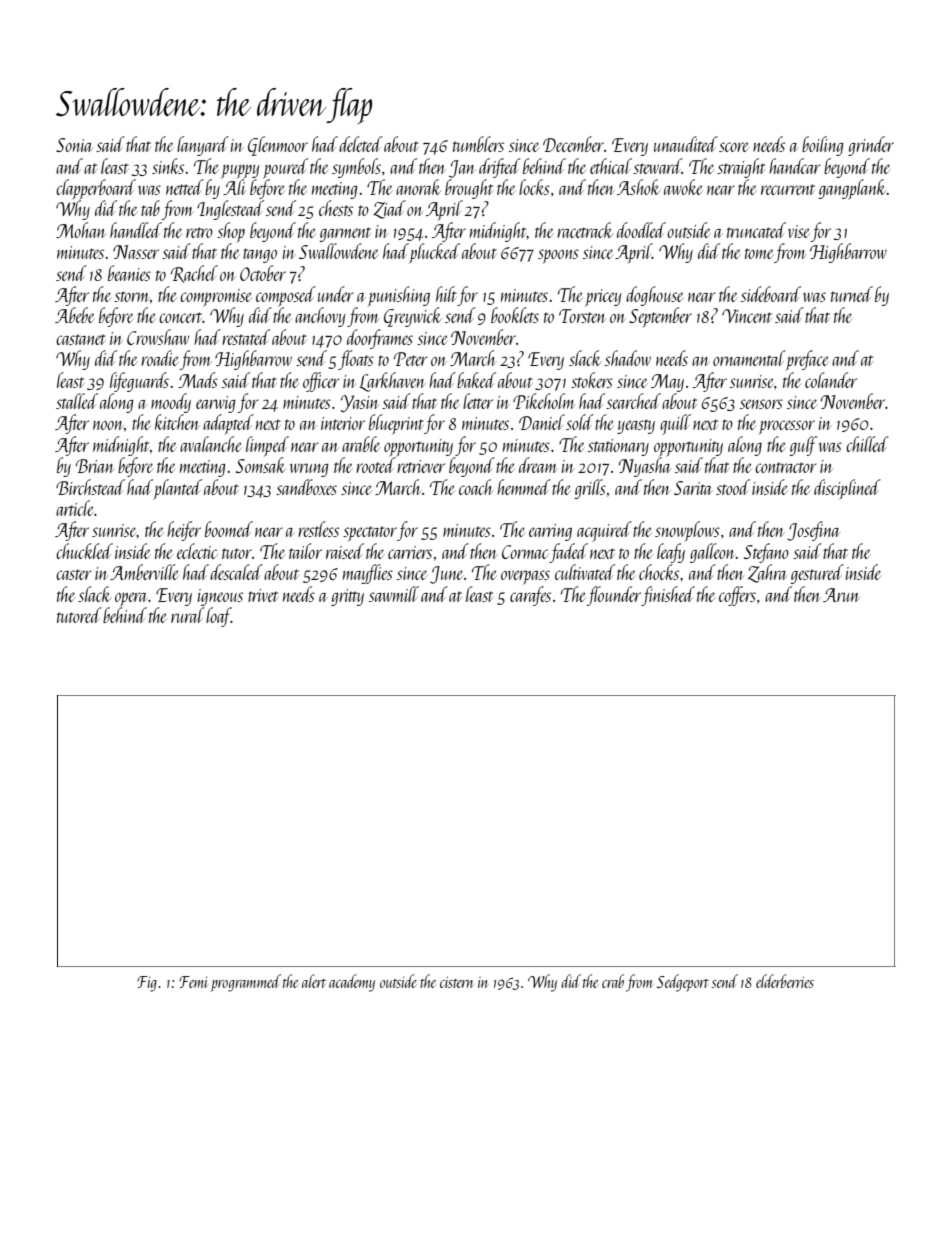 This page has height=1233, width=952. I want to click on retriever, so click(421, 466).
